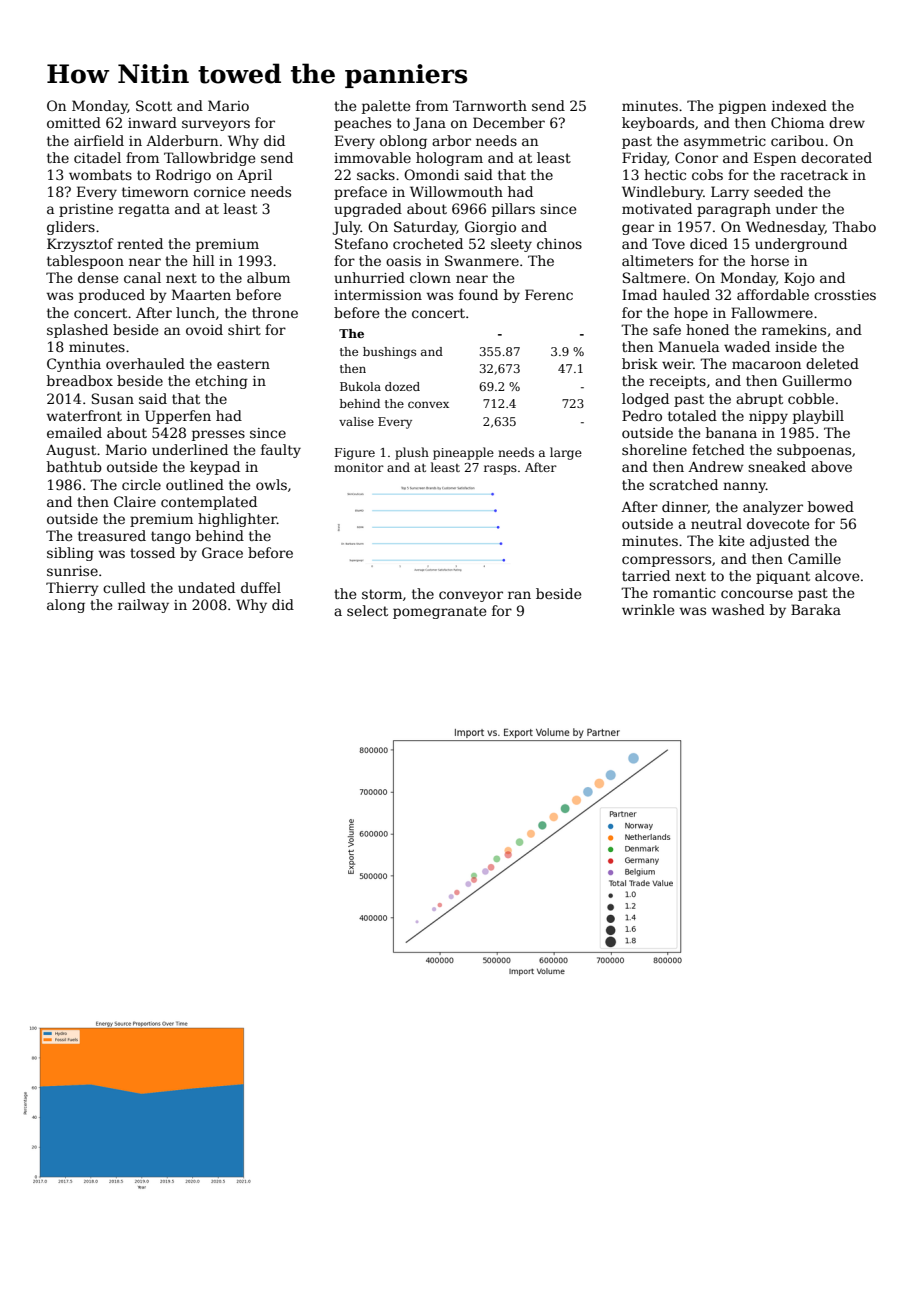 This document has width=924, height=1308. I want to click on conveyor, so click(471, 596).
